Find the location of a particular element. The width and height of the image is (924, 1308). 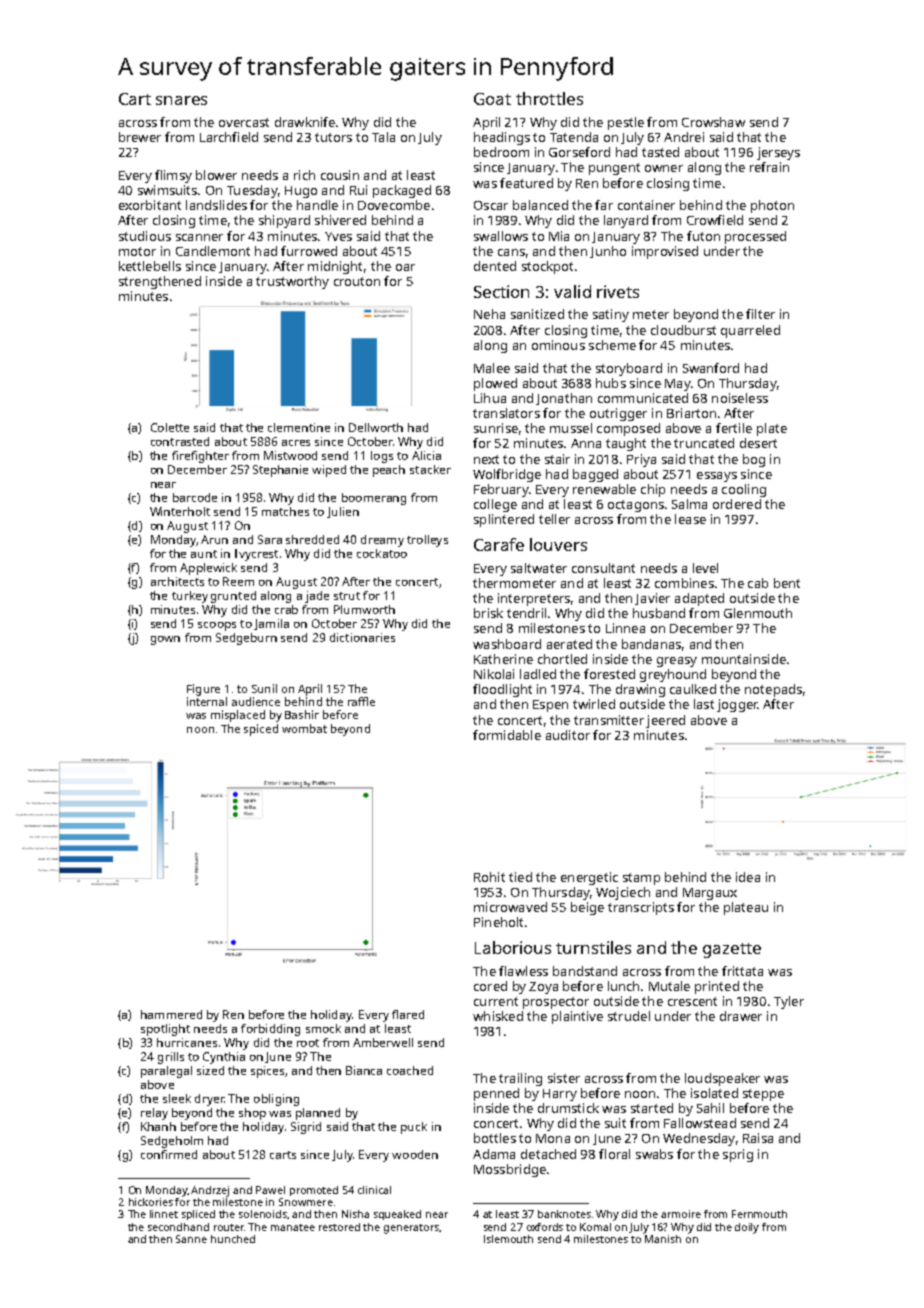

hunched is located at coordinates (233, 1239).
